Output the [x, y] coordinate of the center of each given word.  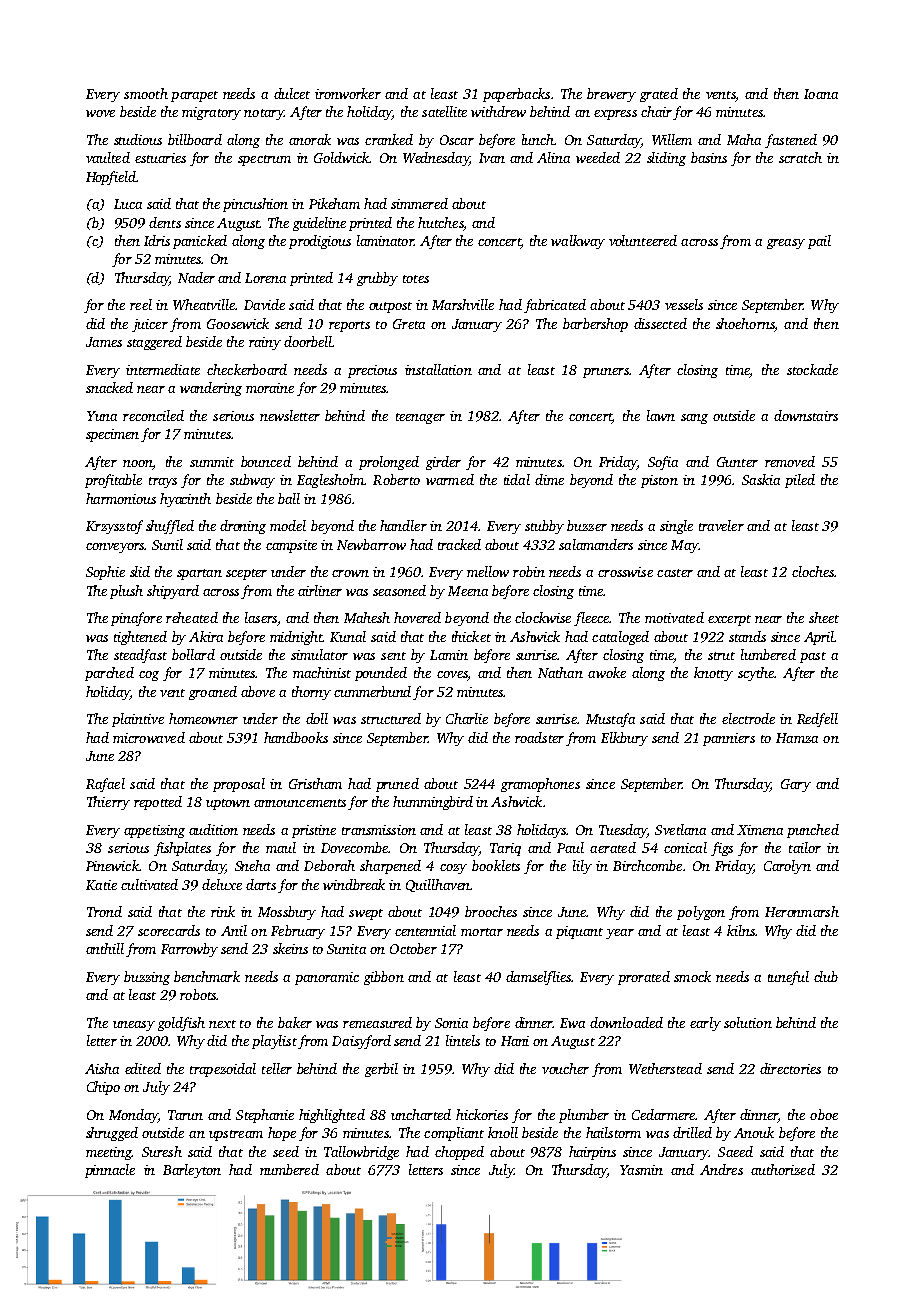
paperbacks [516, 95]
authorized [783, 1169]
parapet [194, 96]
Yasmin [641, 1170]
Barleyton [192, 1171]
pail [819, 242]
